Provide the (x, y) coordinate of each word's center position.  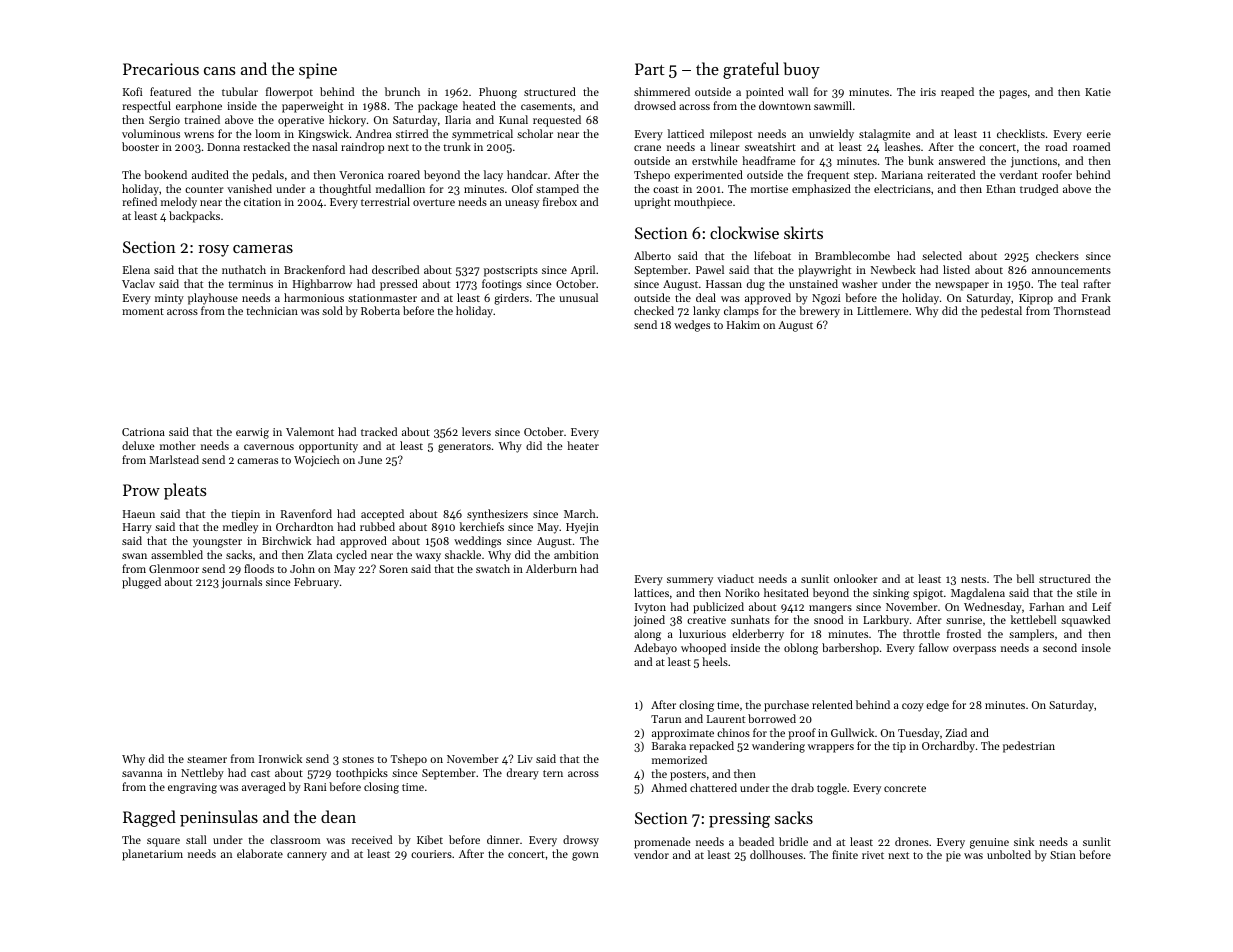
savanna (142, 774)
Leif (1101, 606)
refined (139, 201)
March (580, 513)
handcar (527, 174)
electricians (902, 188)
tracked (379, 431)
